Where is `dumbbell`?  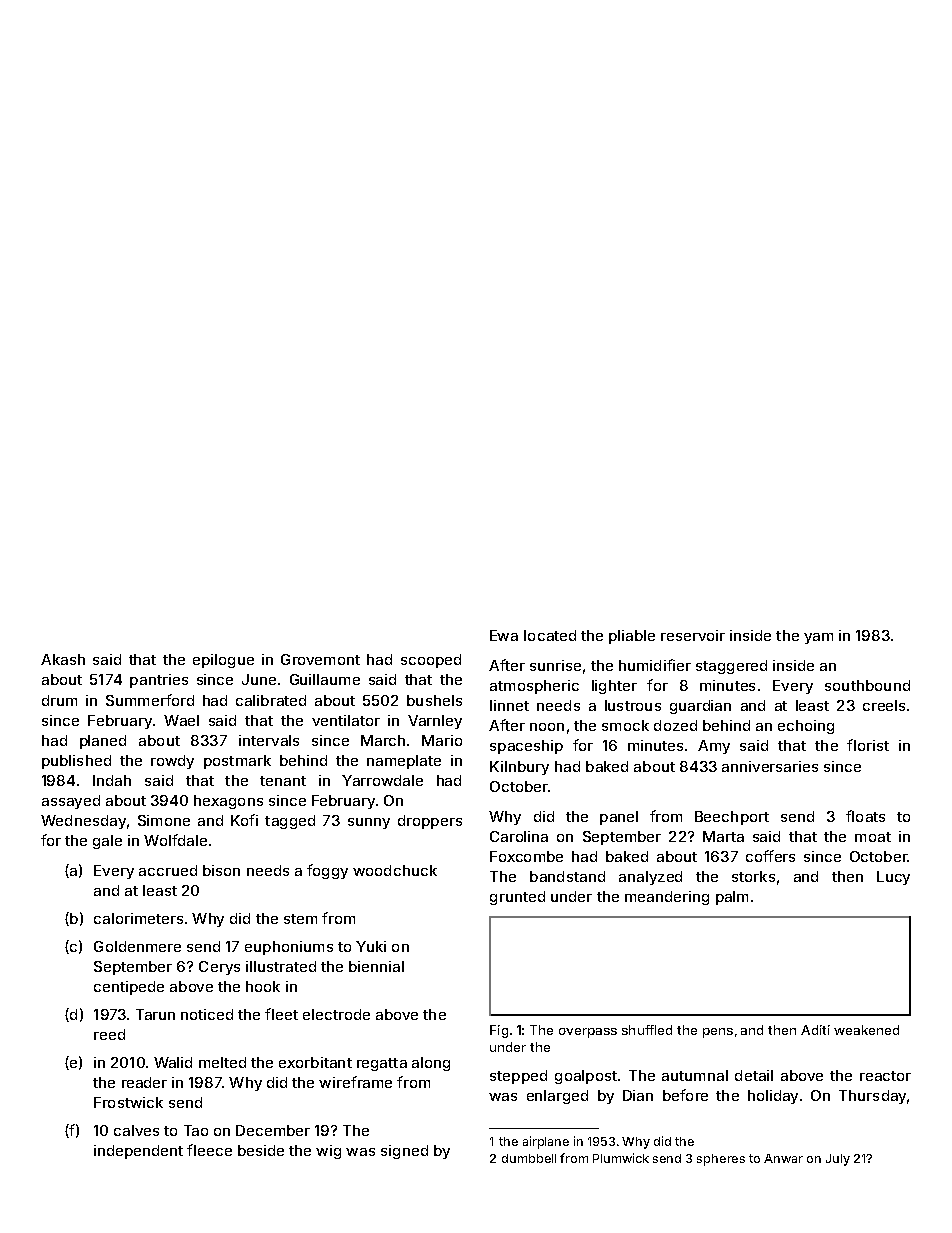
dumbbell is located at coordinates (529, 1158).
